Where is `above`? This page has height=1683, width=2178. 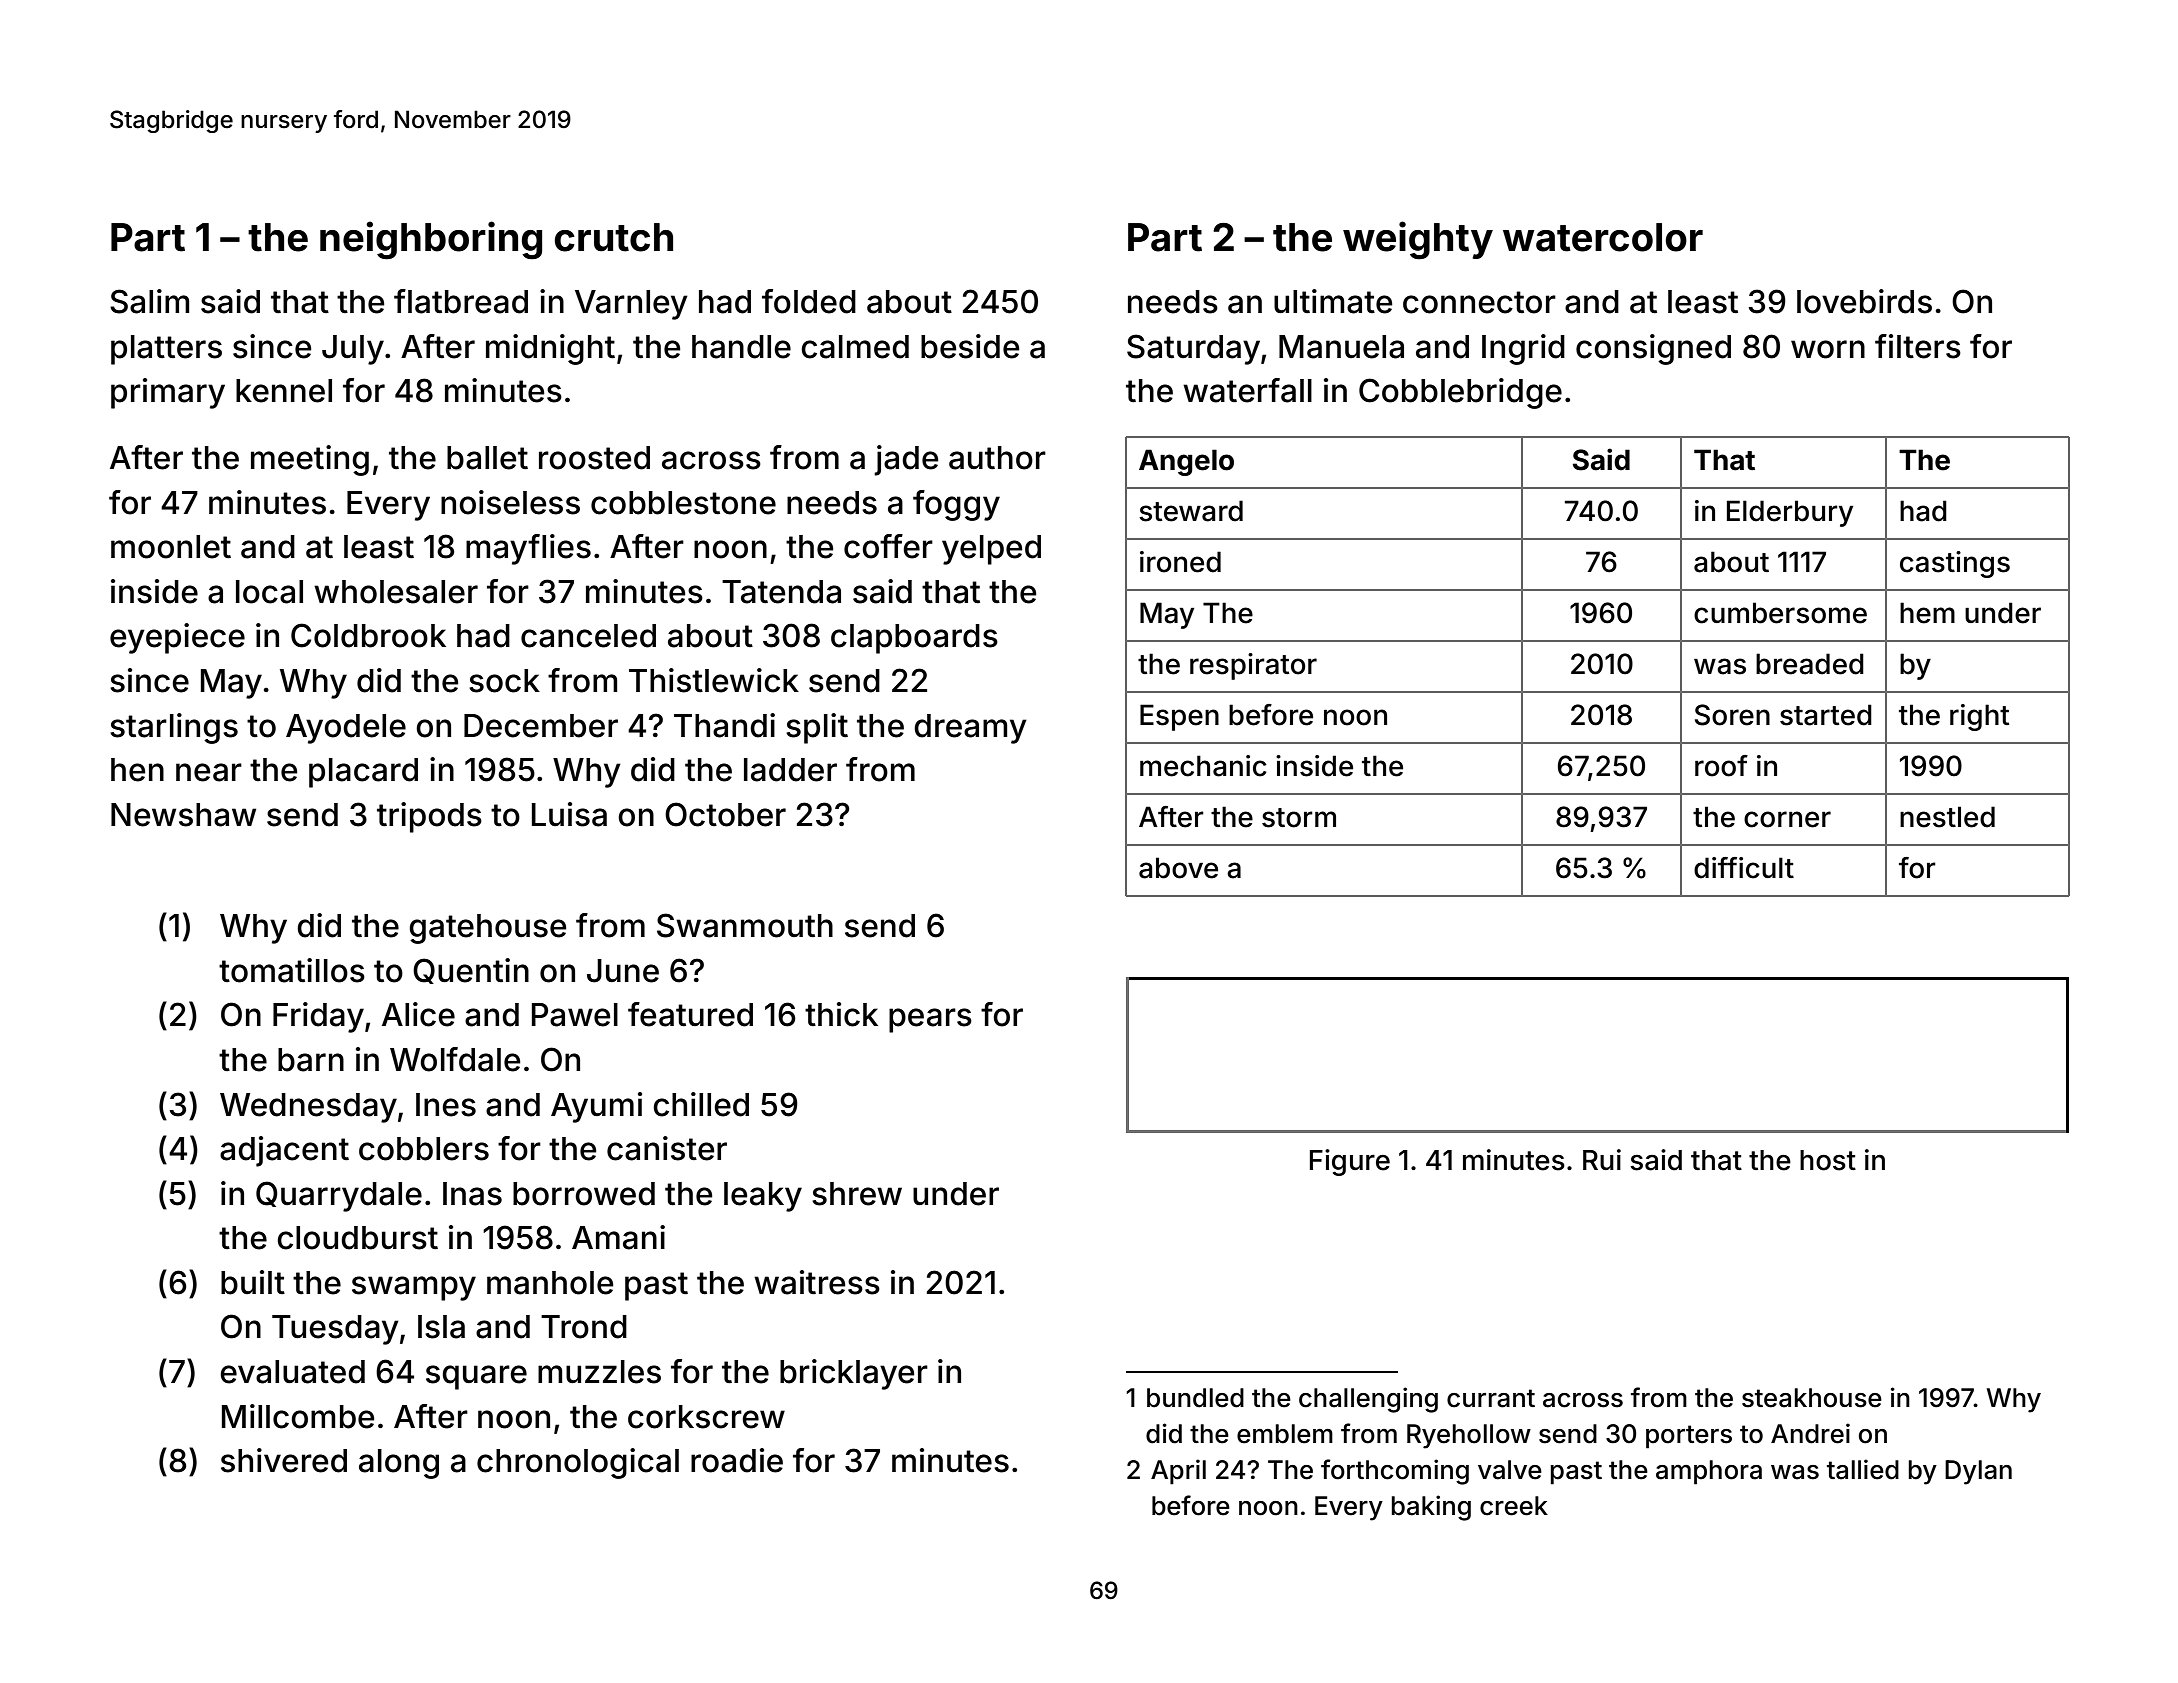 above is located at coordinates (1178, 868).
